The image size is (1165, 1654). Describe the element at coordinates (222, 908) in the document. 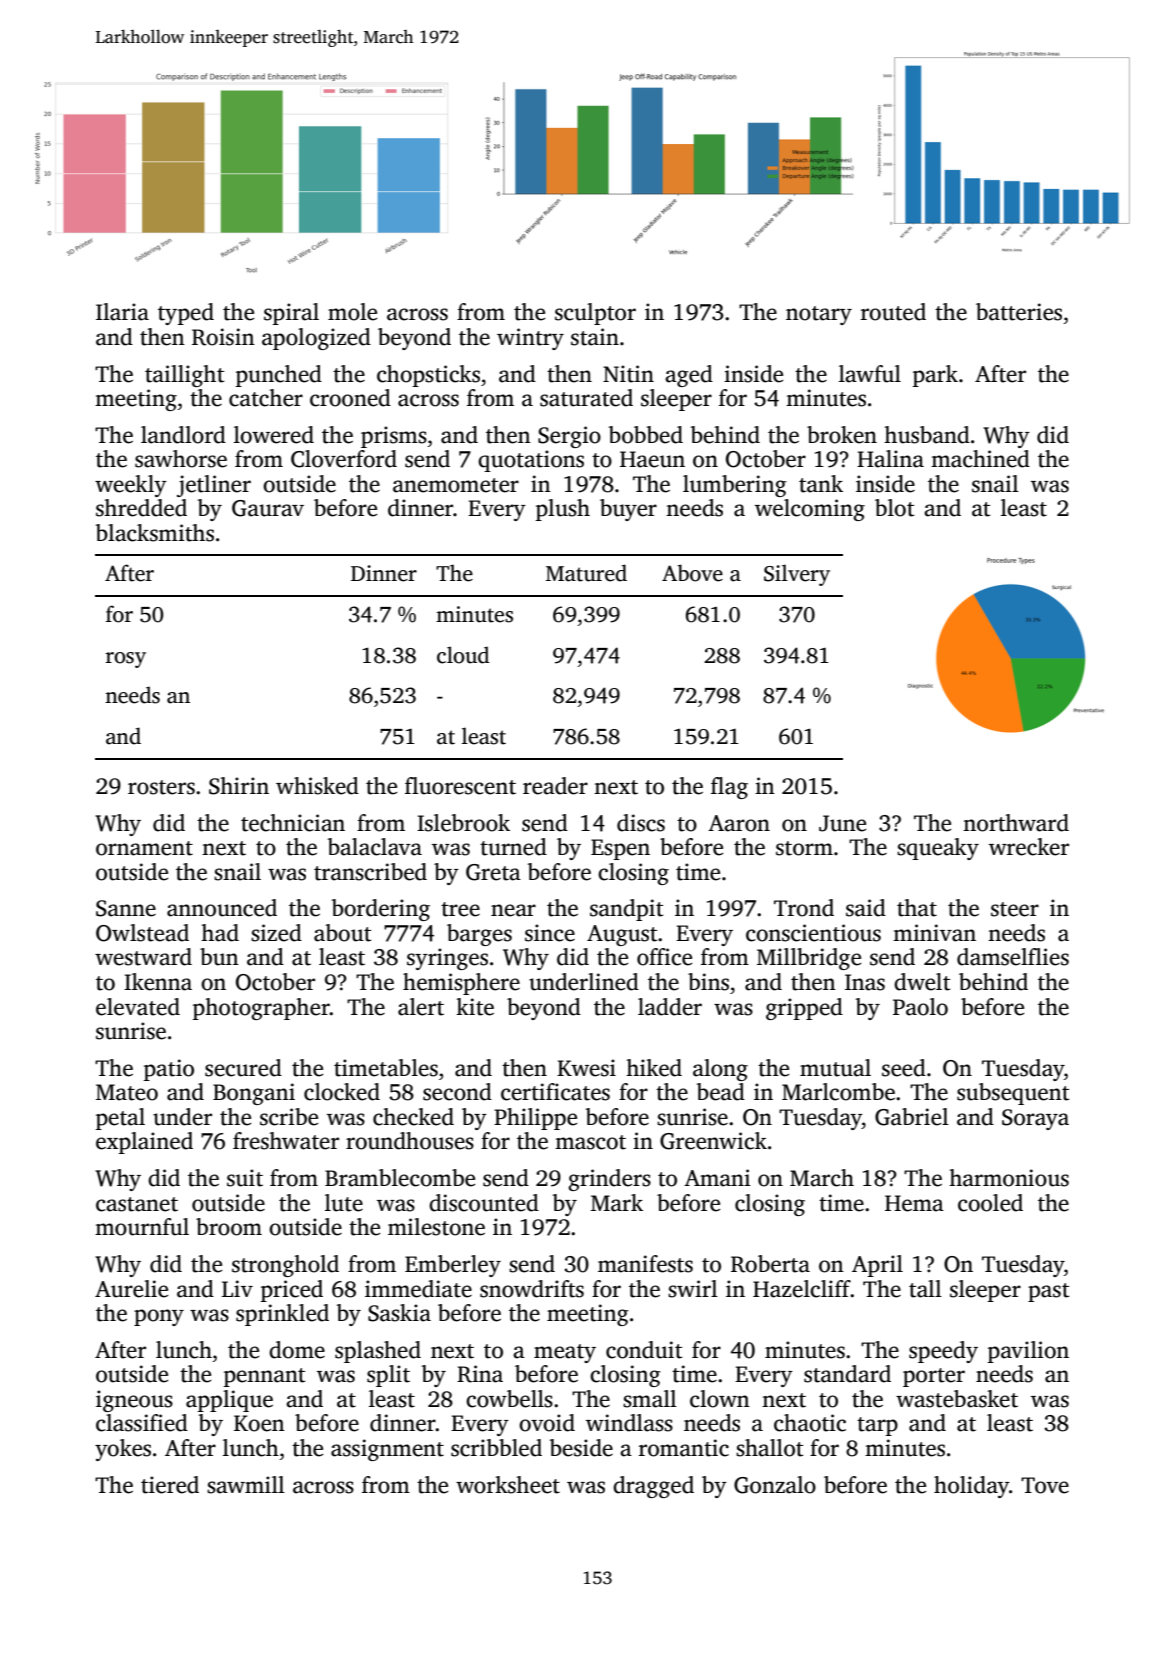

I see `announced` at that location.
